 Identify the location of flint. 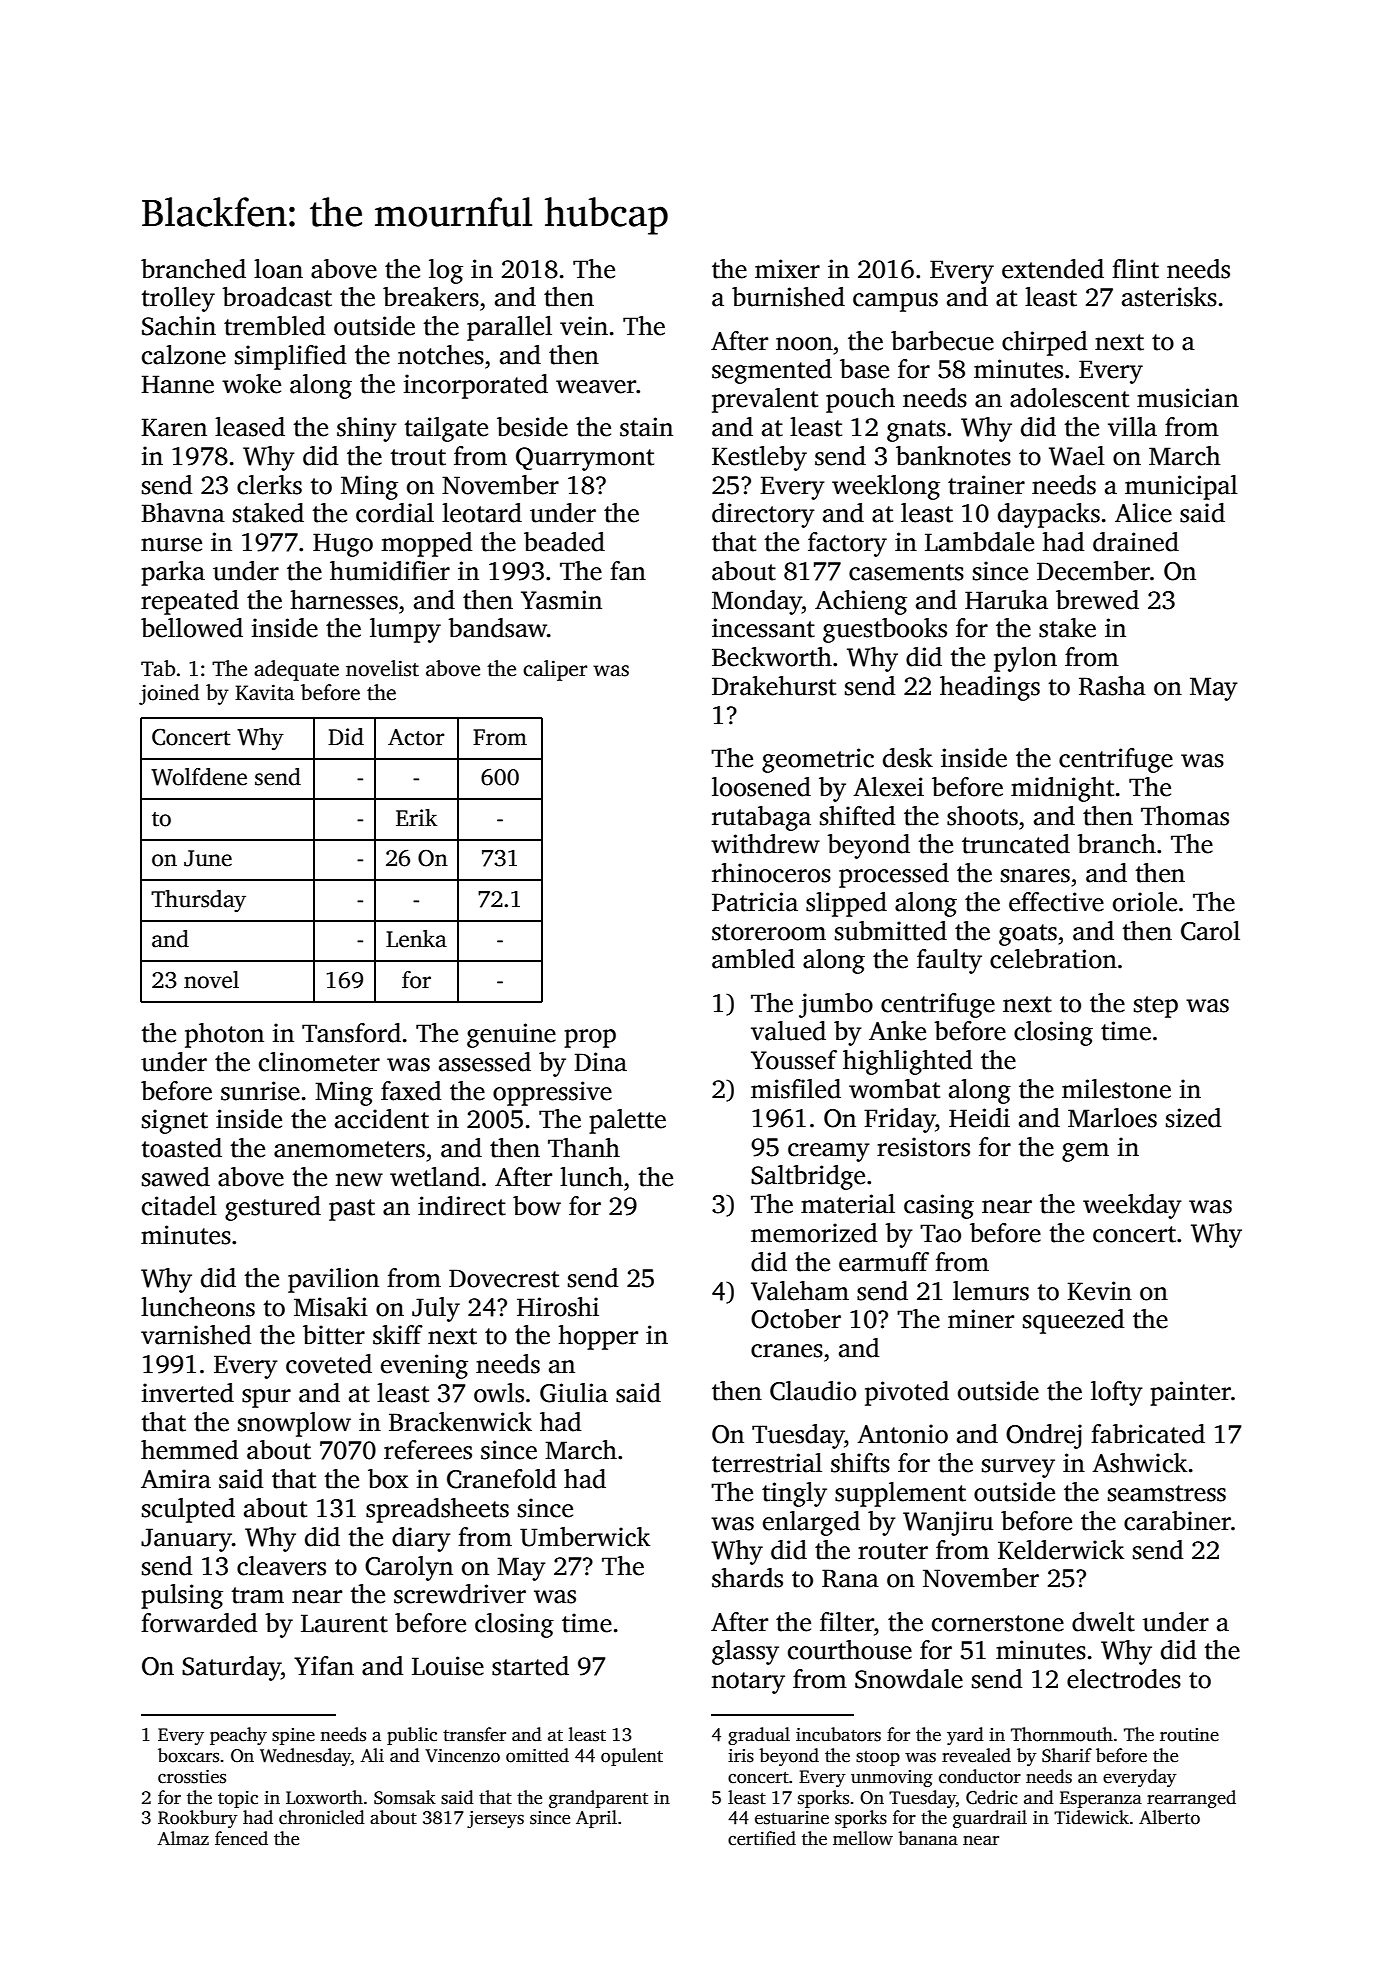
(1135, 269).
